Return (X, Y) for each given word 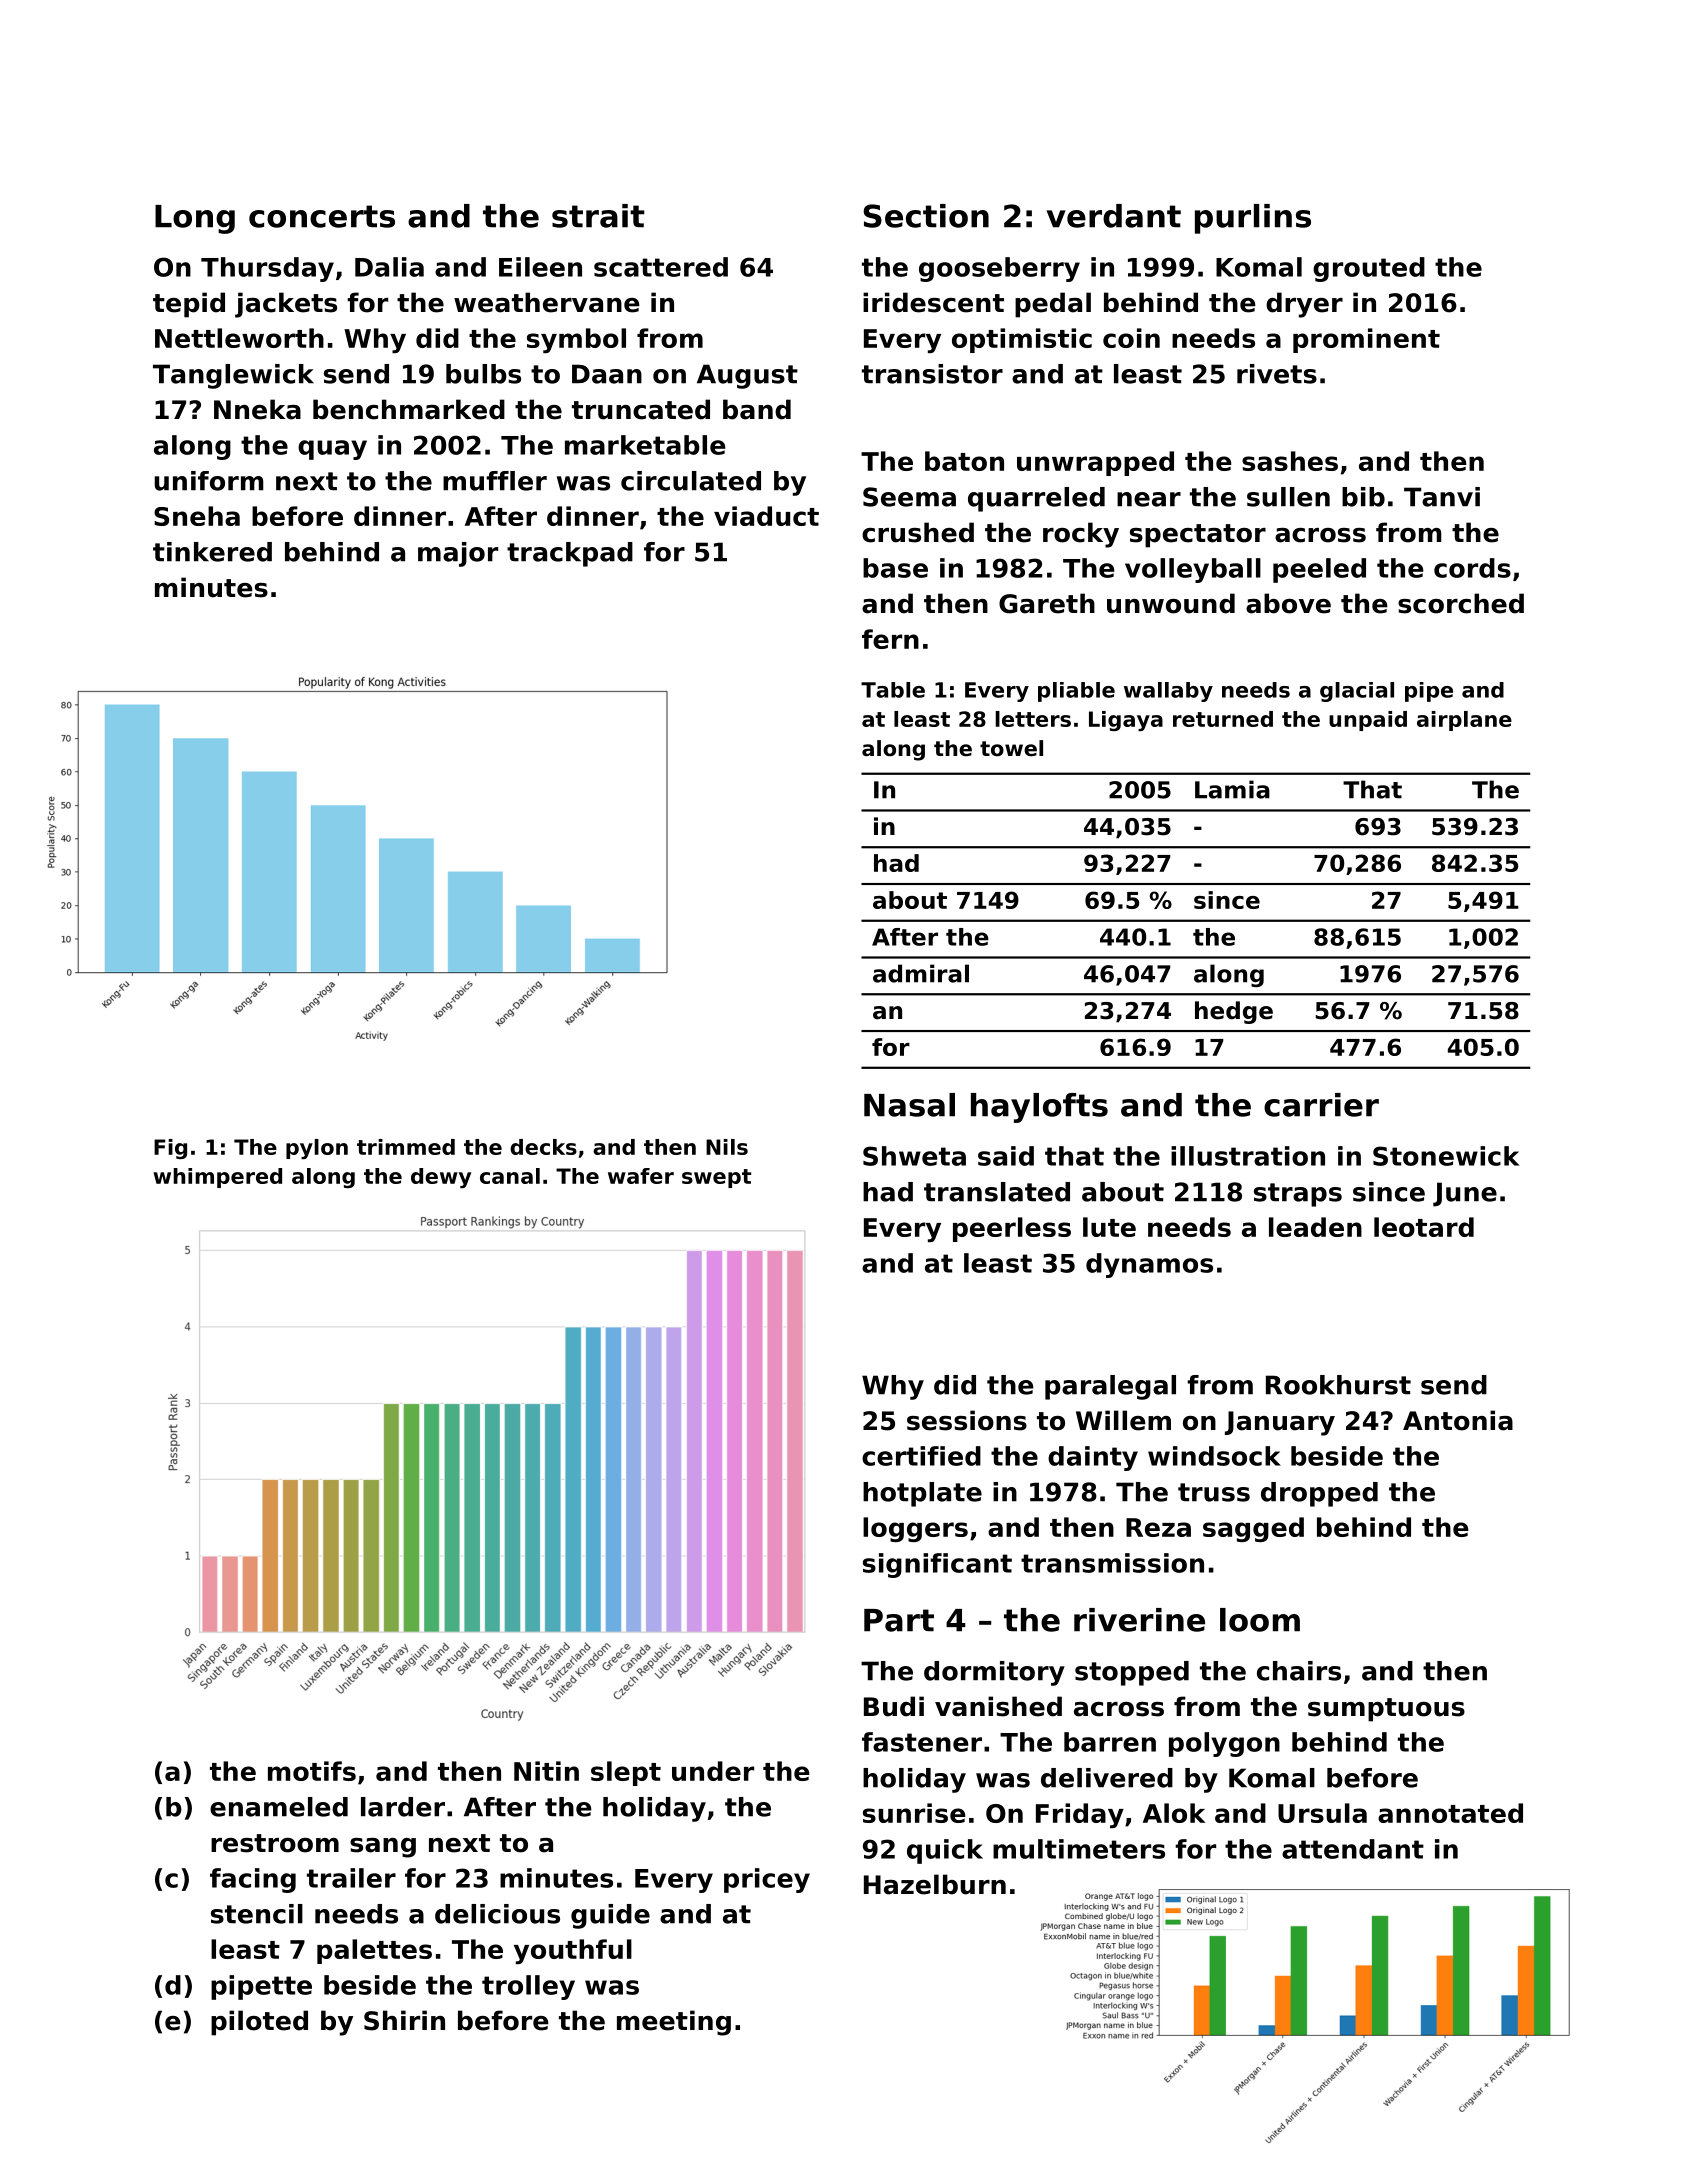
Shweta (914, 1156)
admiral (921, 973)
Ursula (1322, 1813)
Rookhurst (1338, 1385)
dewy (441, 1178)
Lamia (1232, 789)
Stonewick (1446, 1156)
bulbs (483, 374)
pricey (767, 1880)
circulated (691, 481)
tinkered (212, 552)
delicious (497, 1914)
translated (997, 1192)
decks (543, 1147)
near (1149, 499)
